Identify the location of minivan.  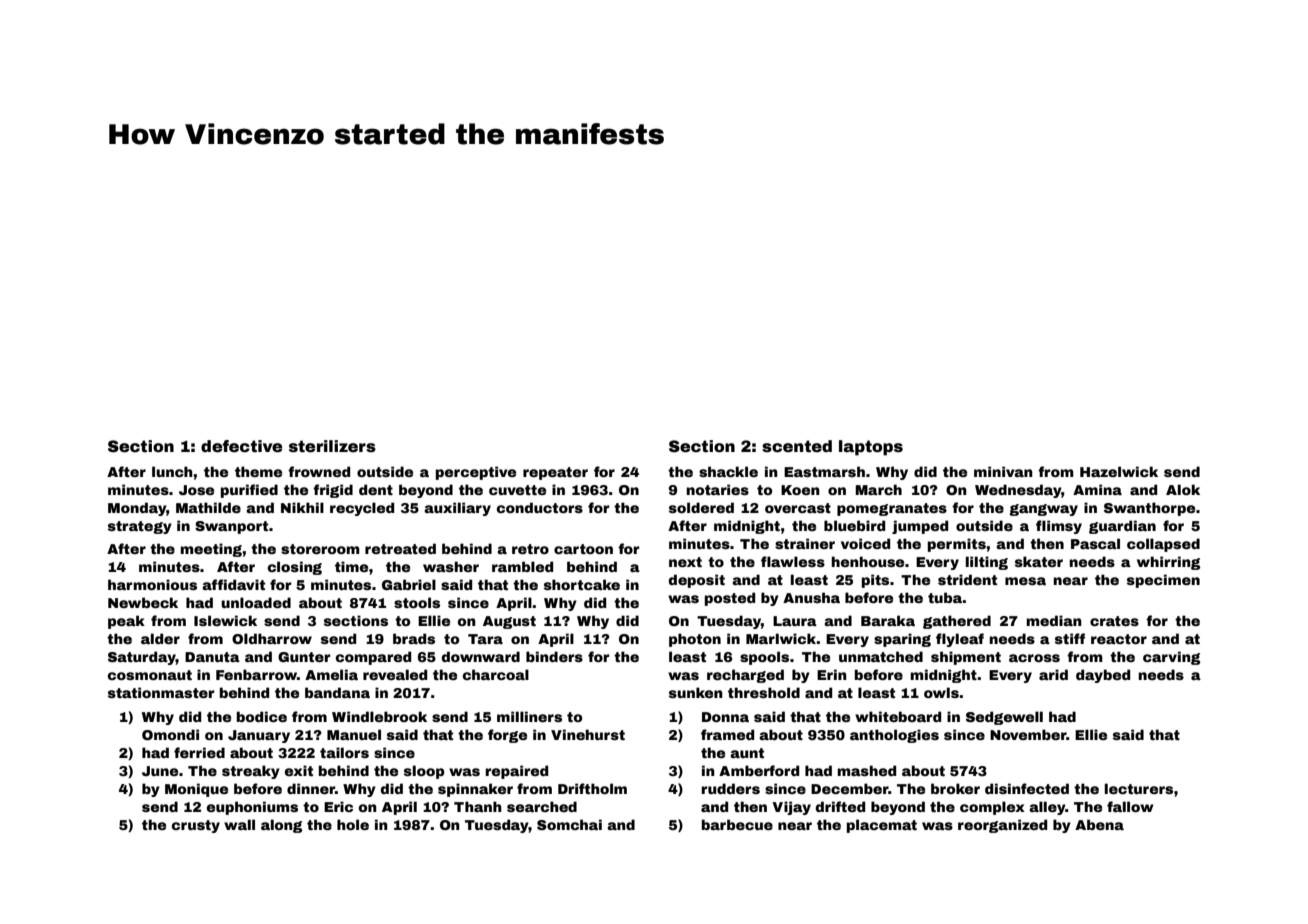
(1003, 471).
